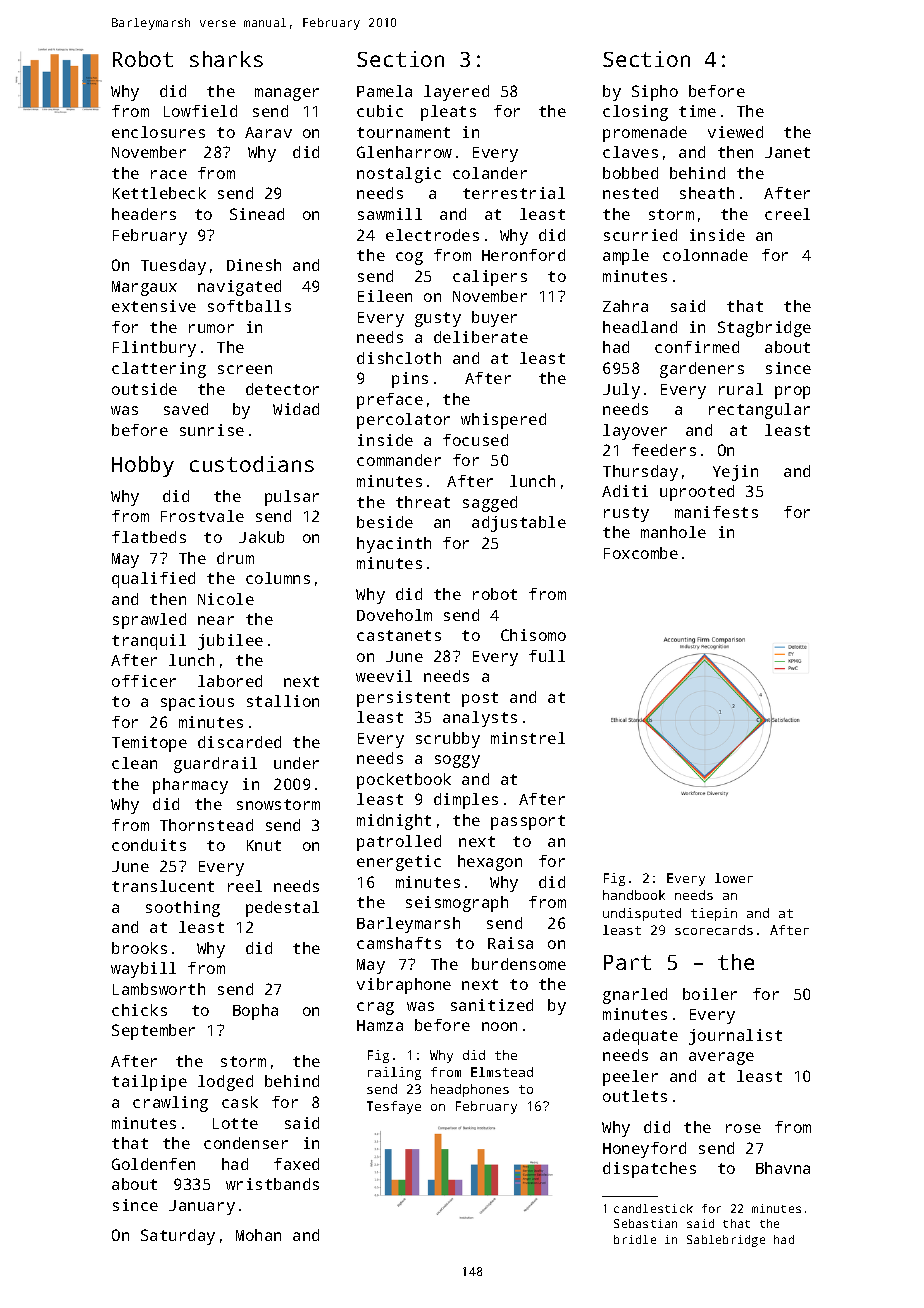  Describe the element at coordinates (272, 1184) in the image. I see `wristbands` at that location.
